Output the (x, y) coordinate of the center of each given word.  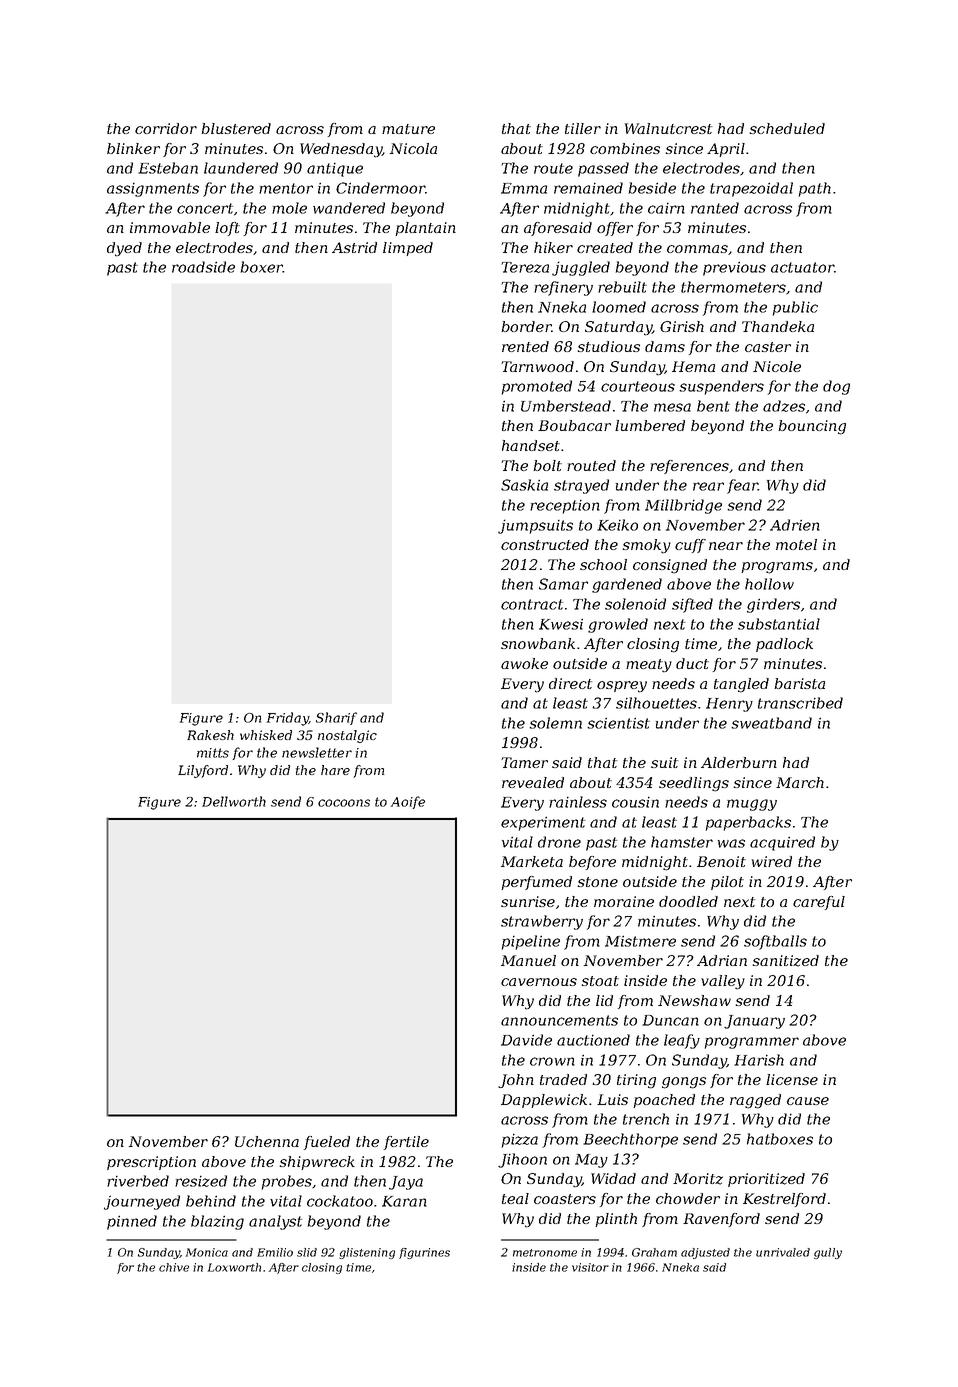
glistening (367, 1253)
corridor (166, 128)
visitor (590, 1267)
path (815, 189)
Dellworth (234, 801)
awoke (524, 663)
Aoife (408, 802)
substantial (779, 624)
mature (408, 129)
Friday (288, 719)
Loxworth (234, 1267)
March (800, 782)
